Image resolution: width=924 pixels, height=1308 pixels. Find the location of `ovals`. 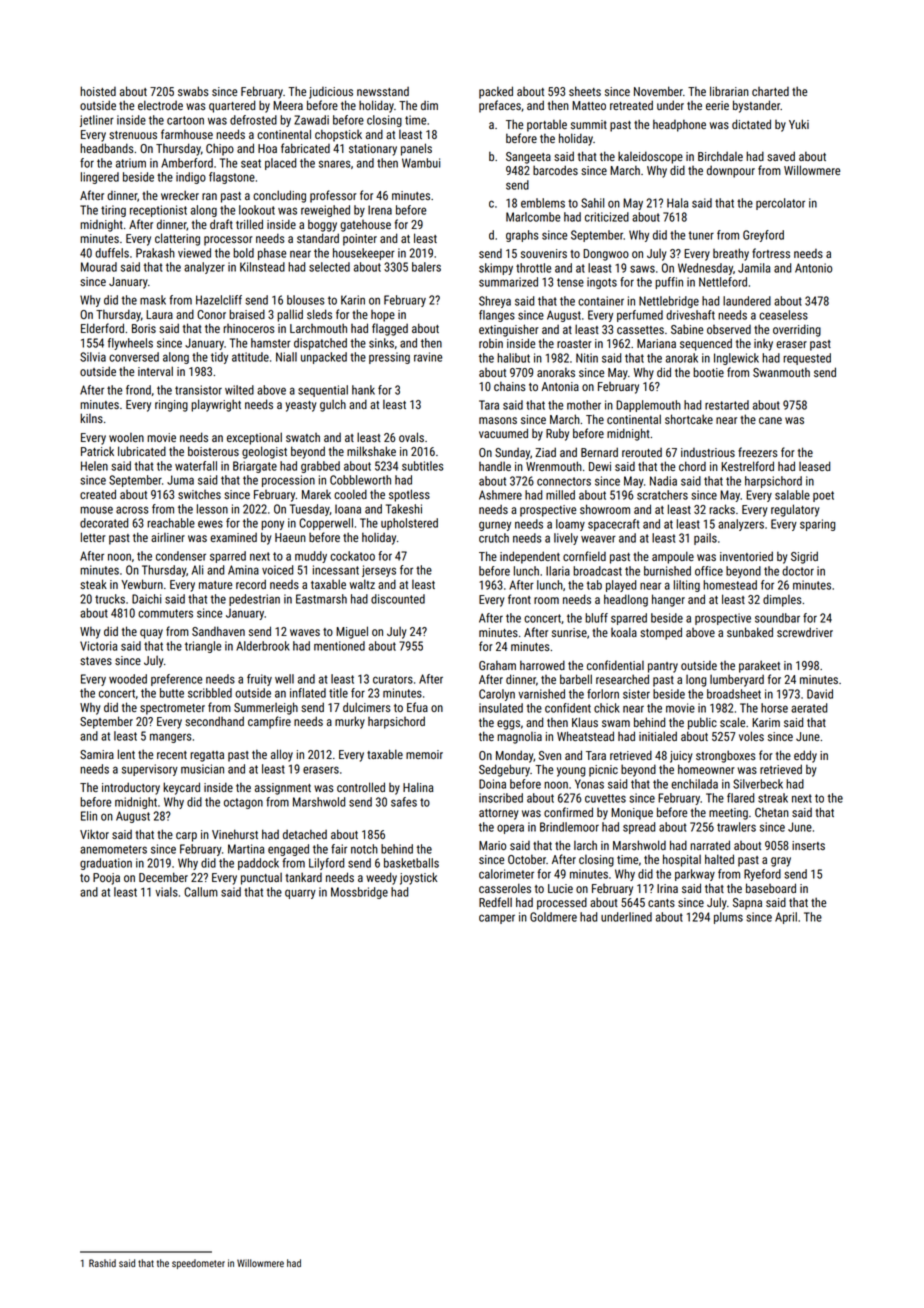

ovals is located at coordinates (411, 437).
